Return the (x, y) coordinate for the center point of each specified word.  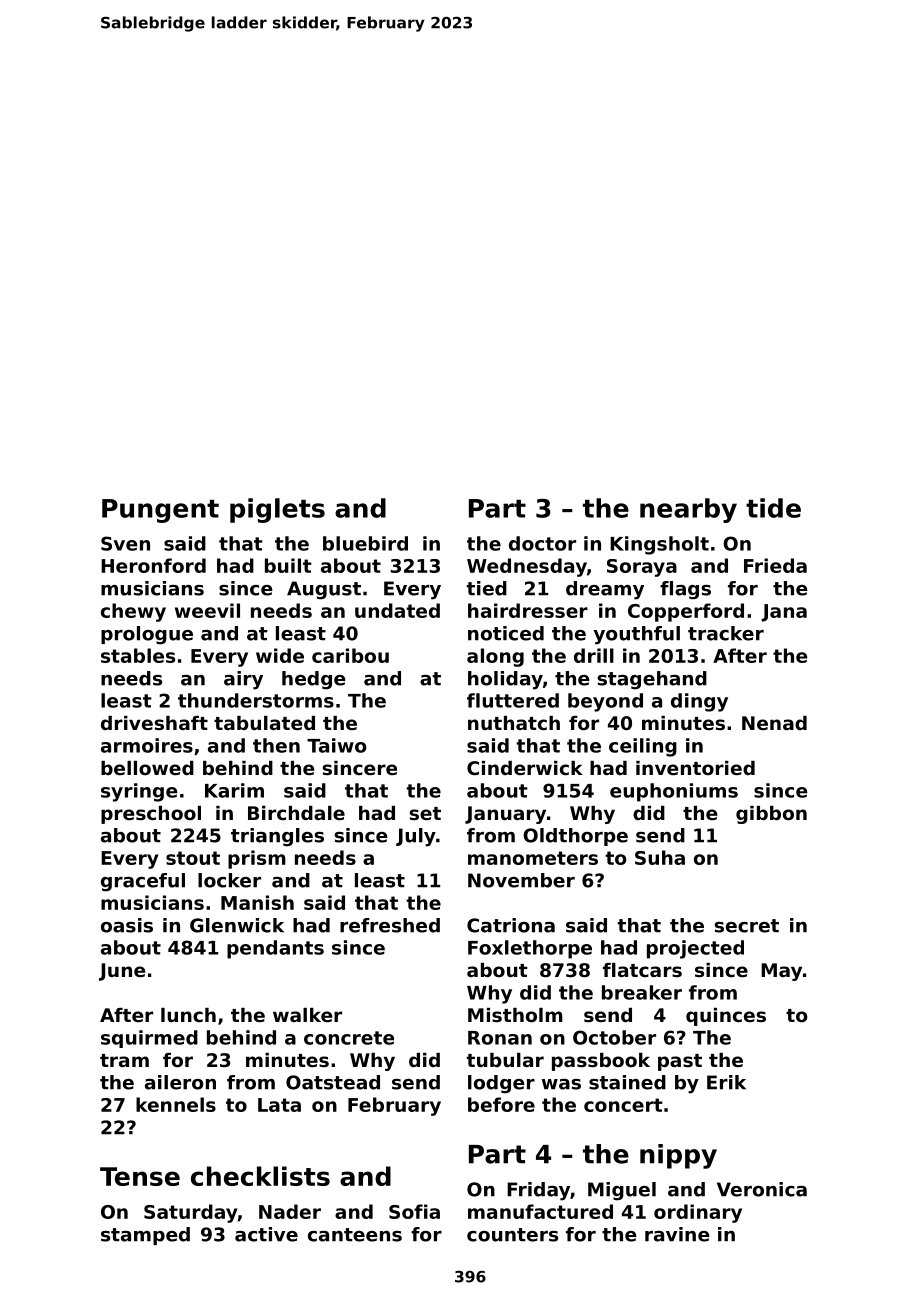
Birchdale (296, 813)
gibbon (771, 815)
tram (124, 1060)
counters (512, 1235)
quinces (726, 1017)
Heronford (153, 565)
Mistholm (515, 1015)
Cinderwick (525, 768)
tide (773, 508)
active (266, 1234)
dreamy (605, 590)
